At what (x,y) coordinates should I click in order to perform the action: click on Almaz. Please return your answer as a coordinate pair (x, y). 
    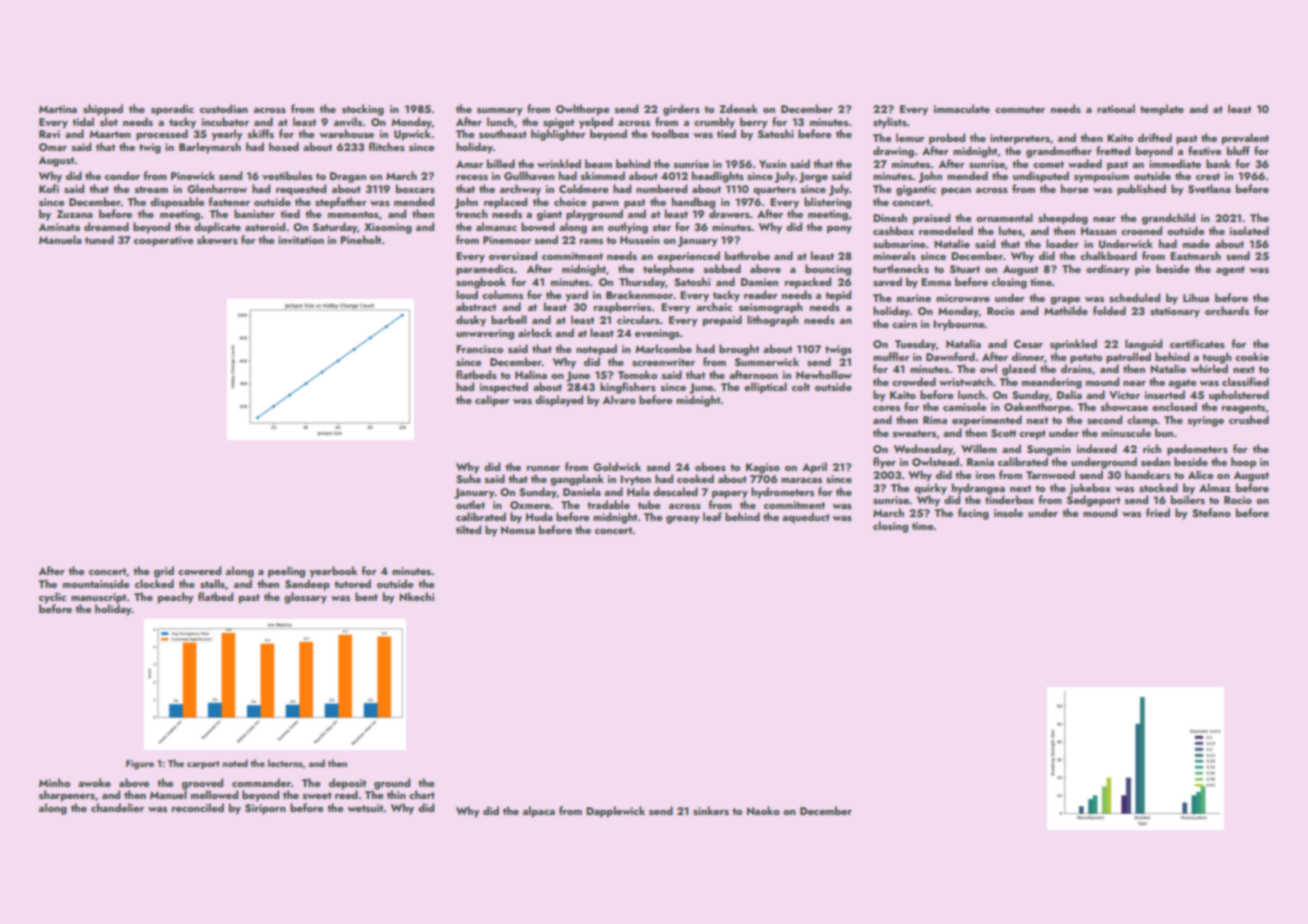
    Looking at the image, I should click on (1215, 487).
